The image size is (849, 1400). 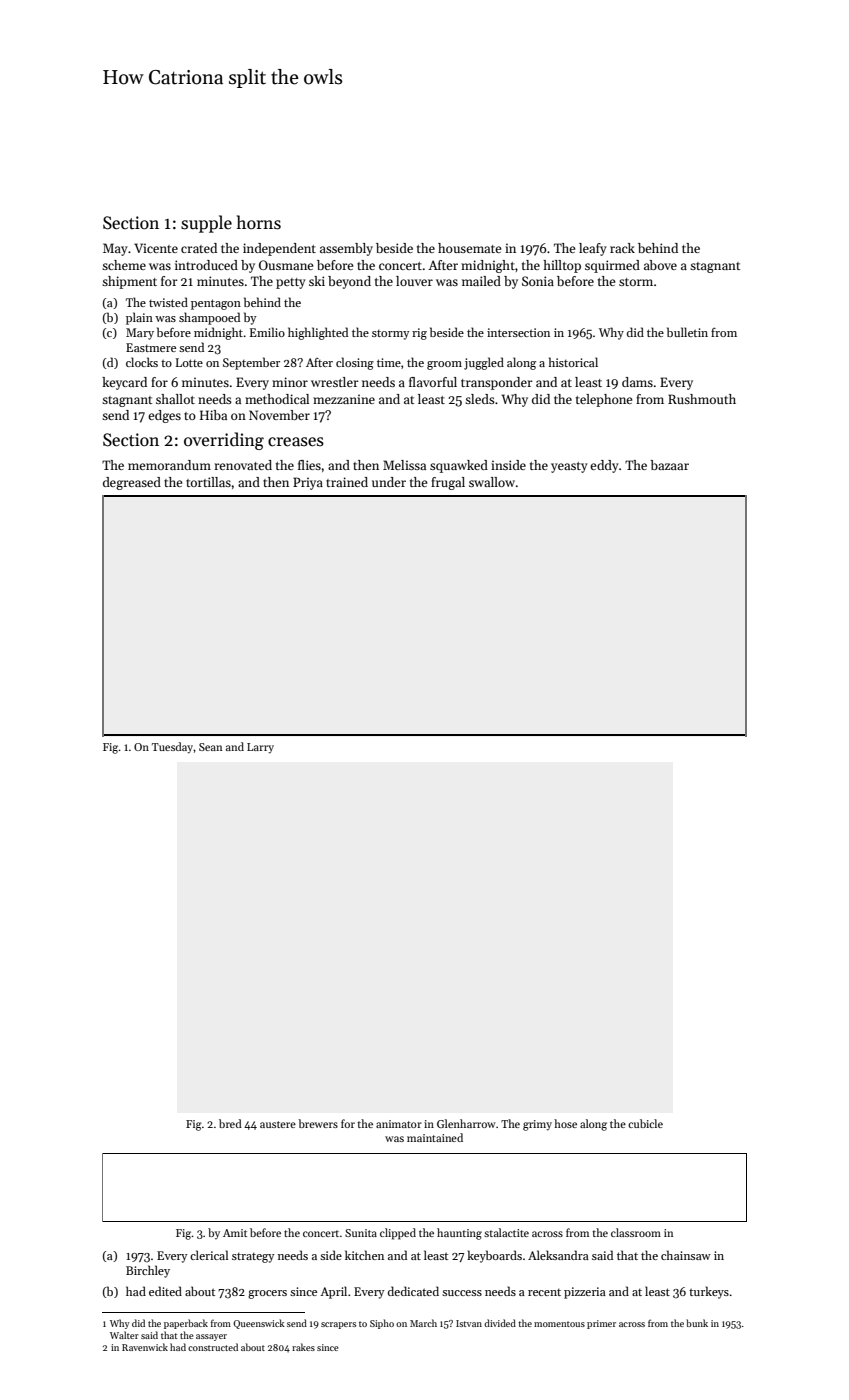 I want to click on Emilio, so click(x=267, y=332).
